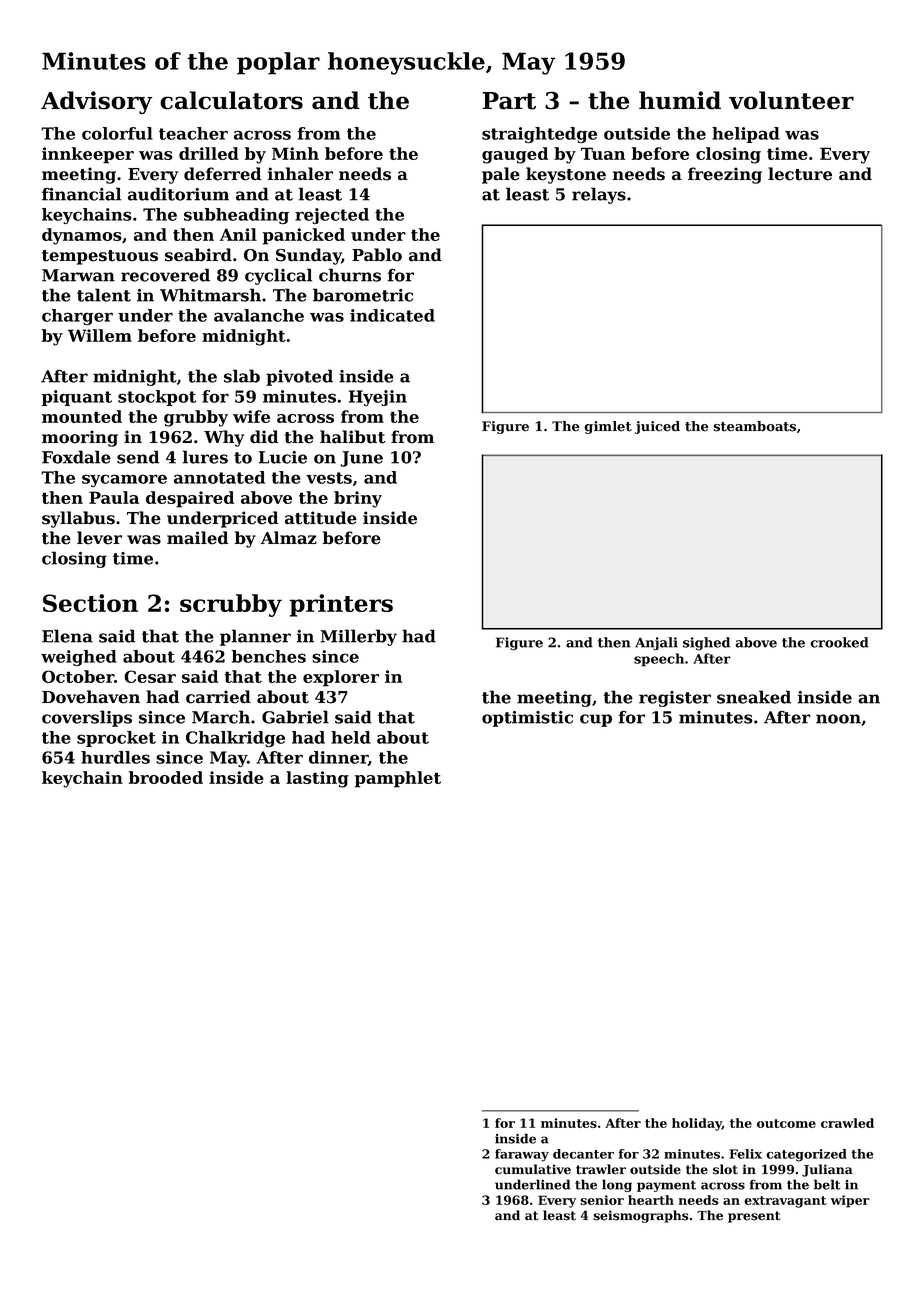 The height and width of the screenshot is (1308, 924). I want to click on helipad, so click(746, 135).
